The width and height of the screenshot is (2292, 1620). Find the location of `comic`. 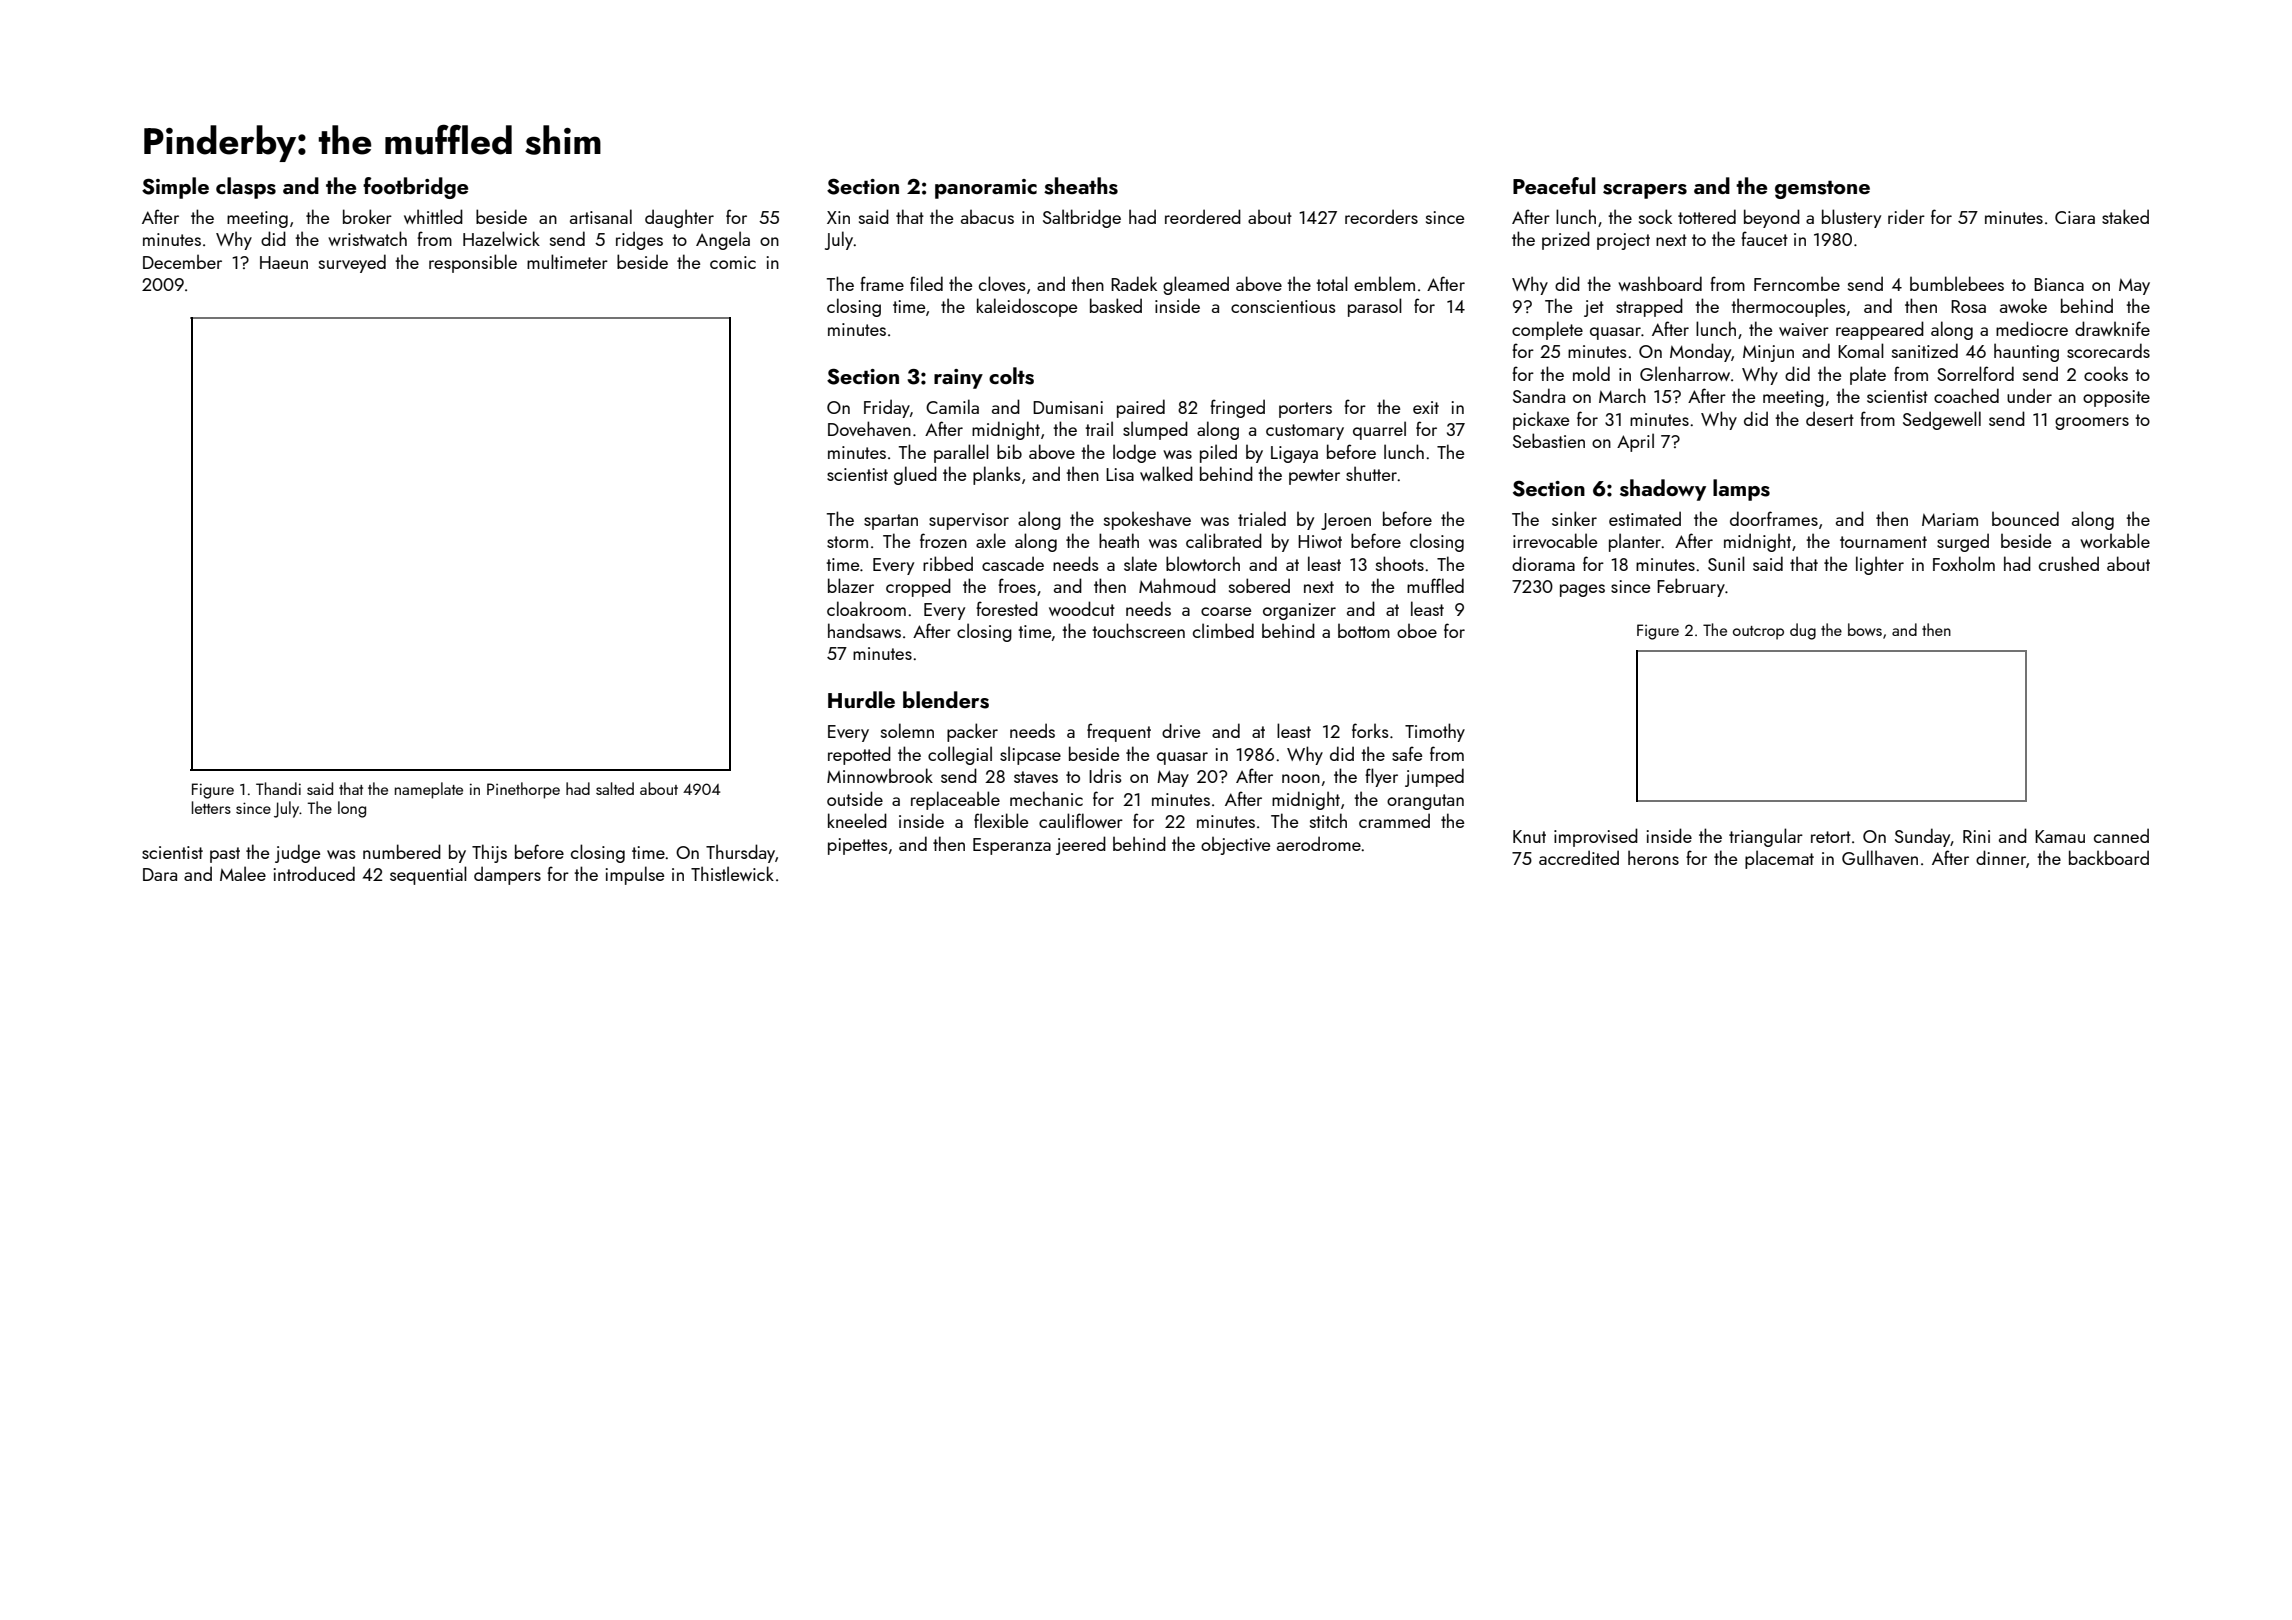

comic is located at coordinates (733, 262).
